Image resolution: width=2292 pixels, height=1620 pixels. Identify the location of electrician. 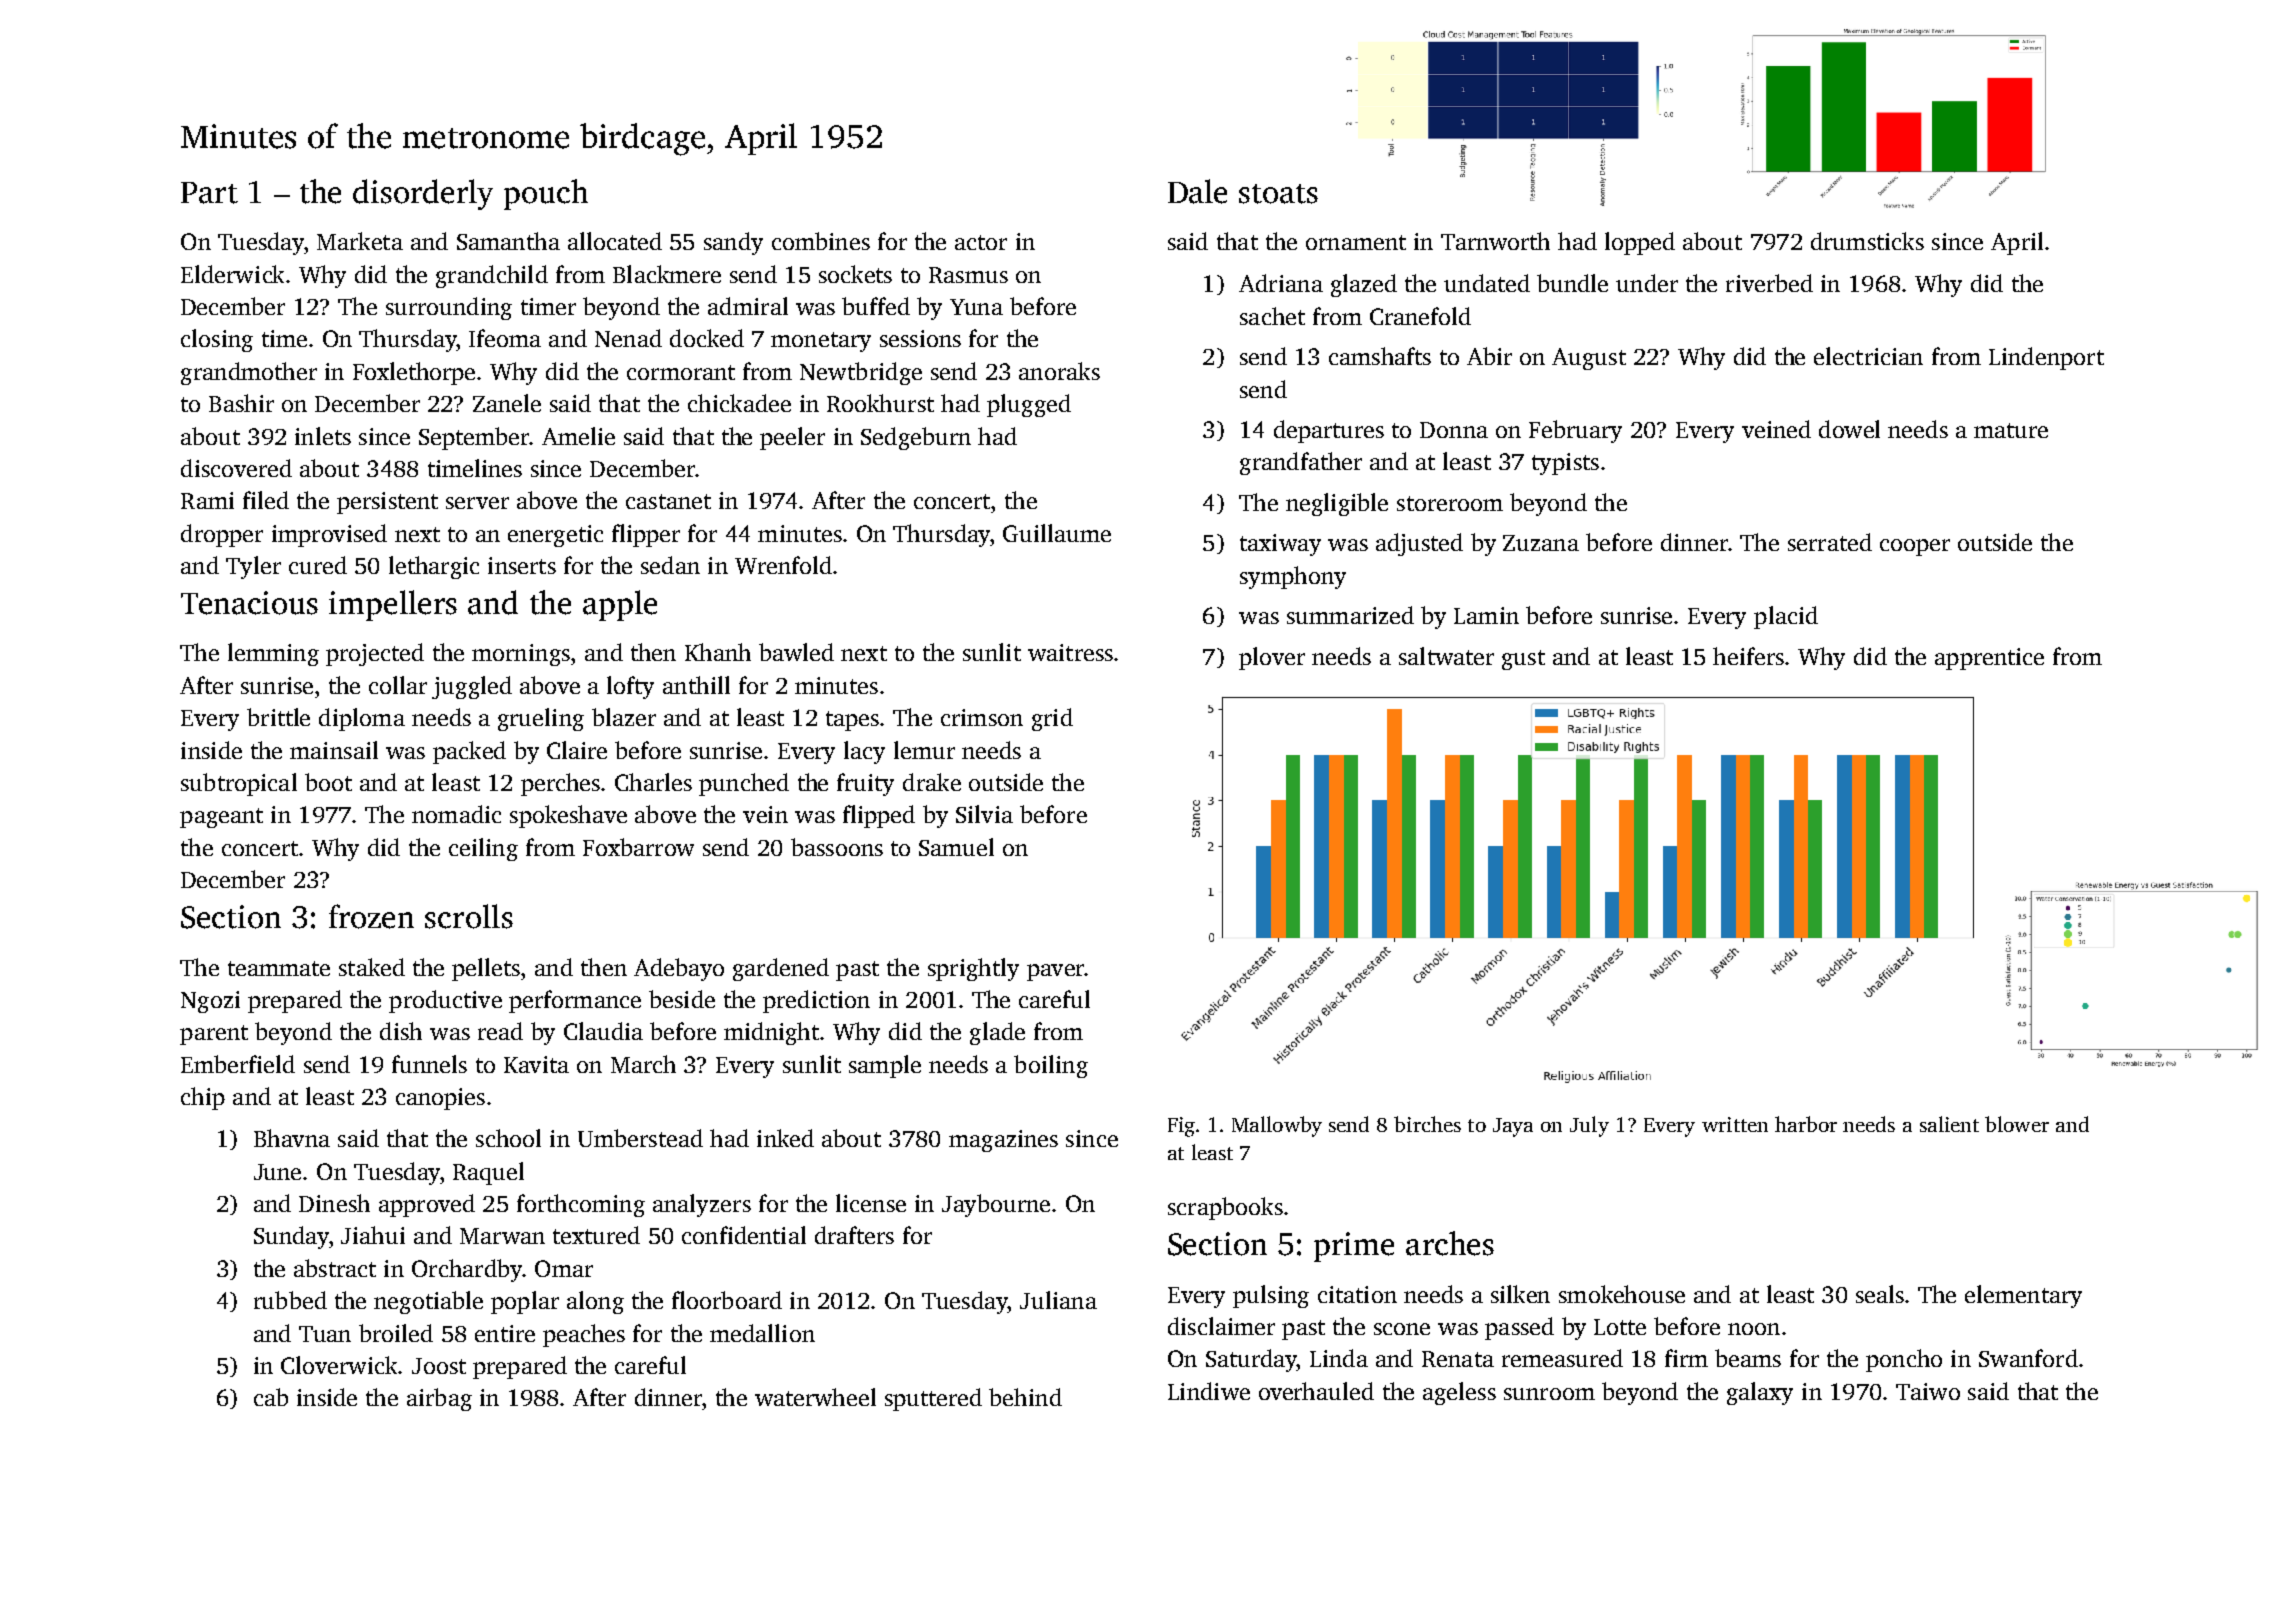
(1868, 356).
